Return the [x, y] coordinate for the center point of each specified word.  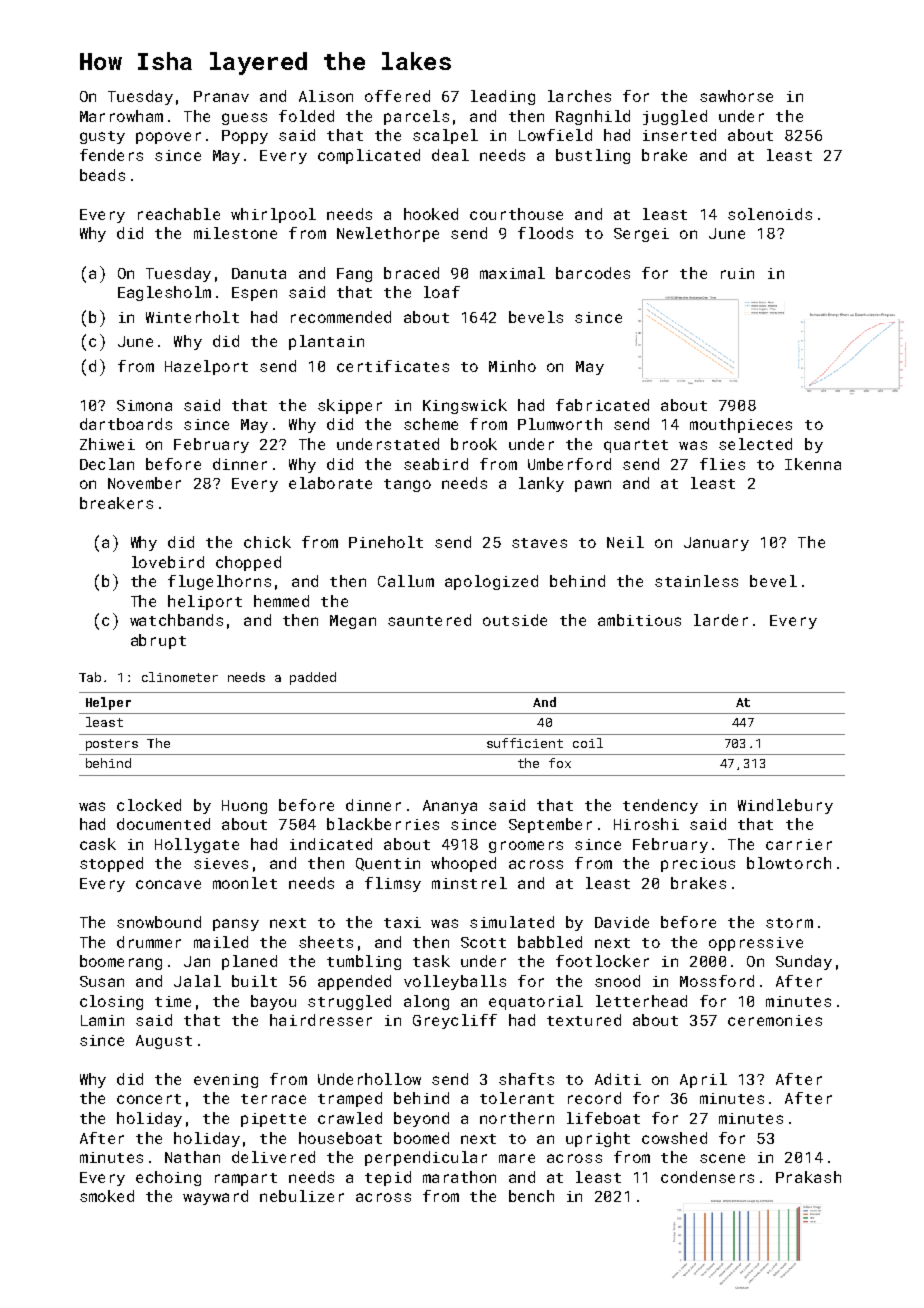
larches [579, 96]
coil [588, 743]
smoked [107, 1196]
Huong [244, 807]
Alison [326, 96]
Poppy [245, 137]
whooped [463, 864]
